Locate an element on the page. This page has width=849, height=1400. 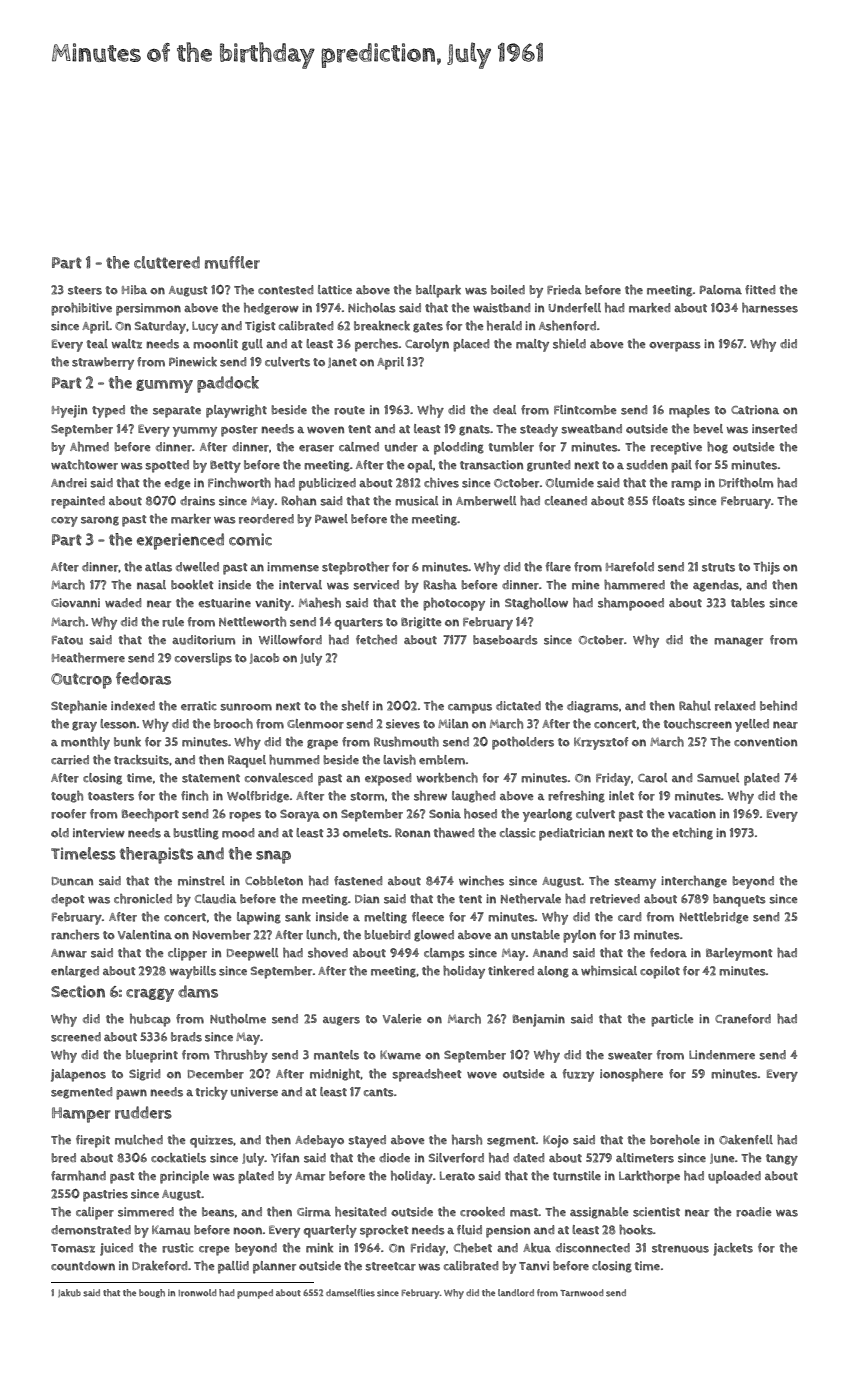
Nicholas is located at coordinates (372, 308).
